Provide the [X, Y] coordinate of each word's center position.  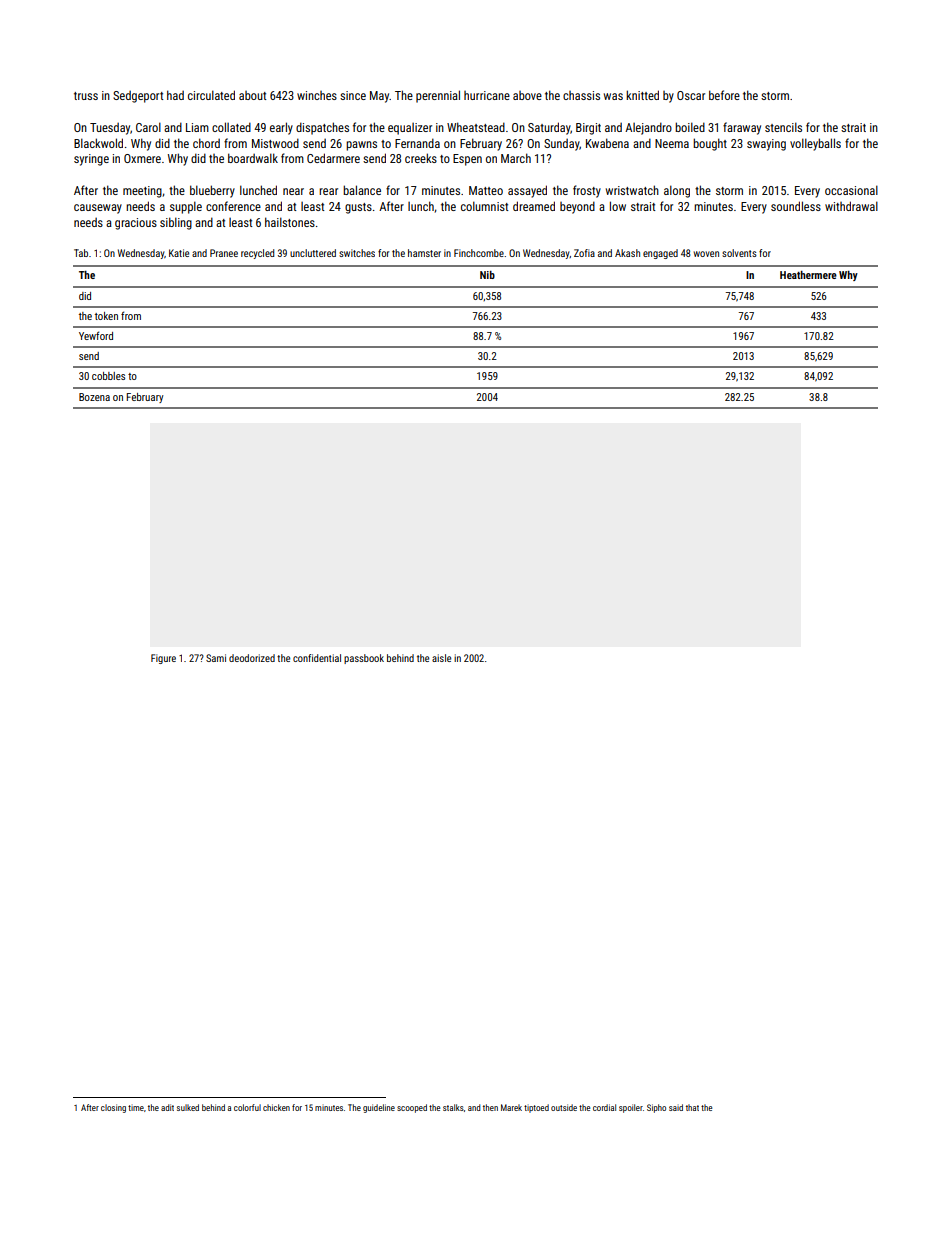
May [380, 97]
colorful [247, 1107]
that [692, 1107]
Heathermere [808, 275]
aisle [441, 658]
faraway [742, 128]
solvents [739, 253]
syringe [91, 160]
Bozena [94, 397]
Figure [163, 659]
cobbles [108, 376]
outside [564, 1107]
